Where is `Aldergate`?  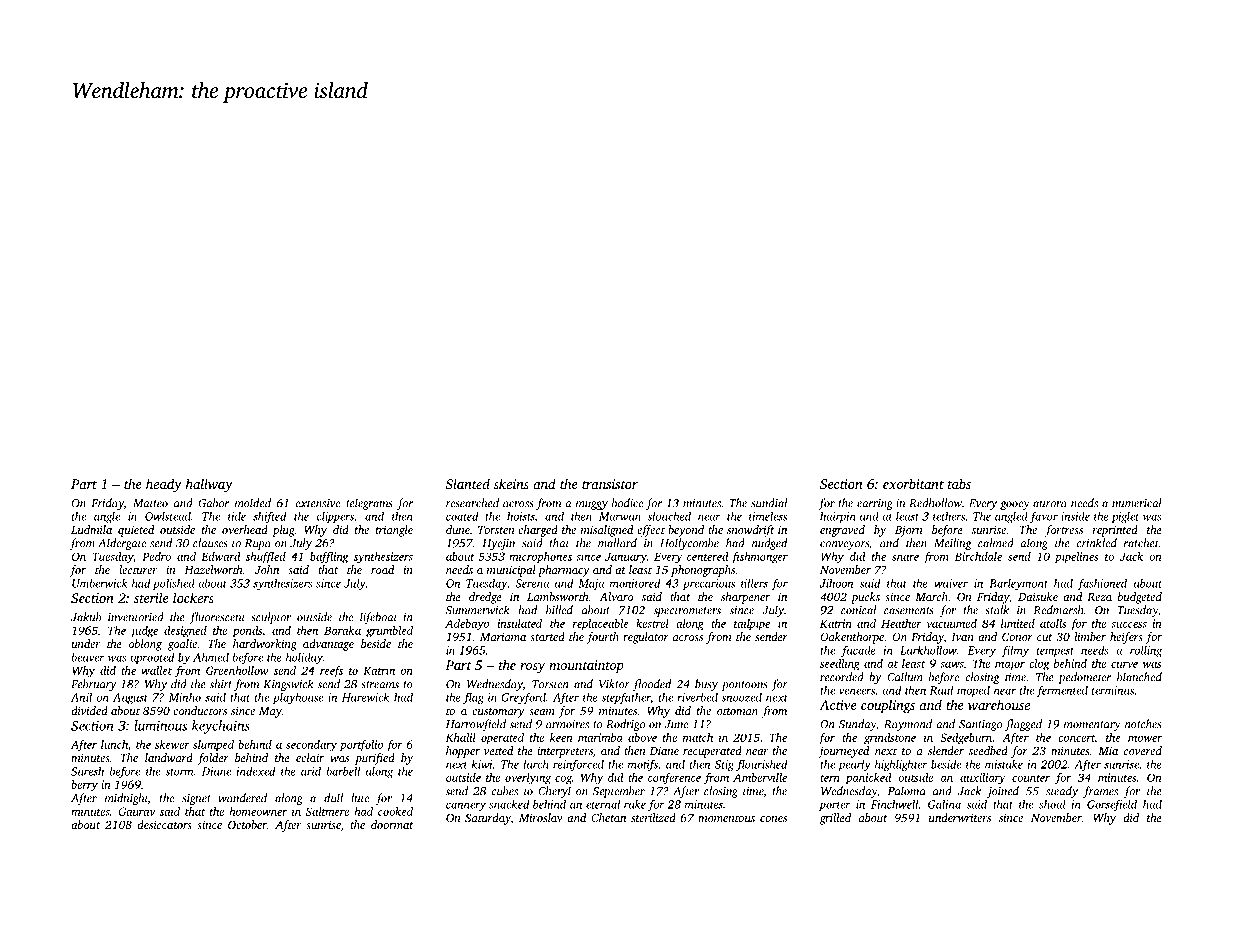 Aldergate is located at coordinates (122, 544).
